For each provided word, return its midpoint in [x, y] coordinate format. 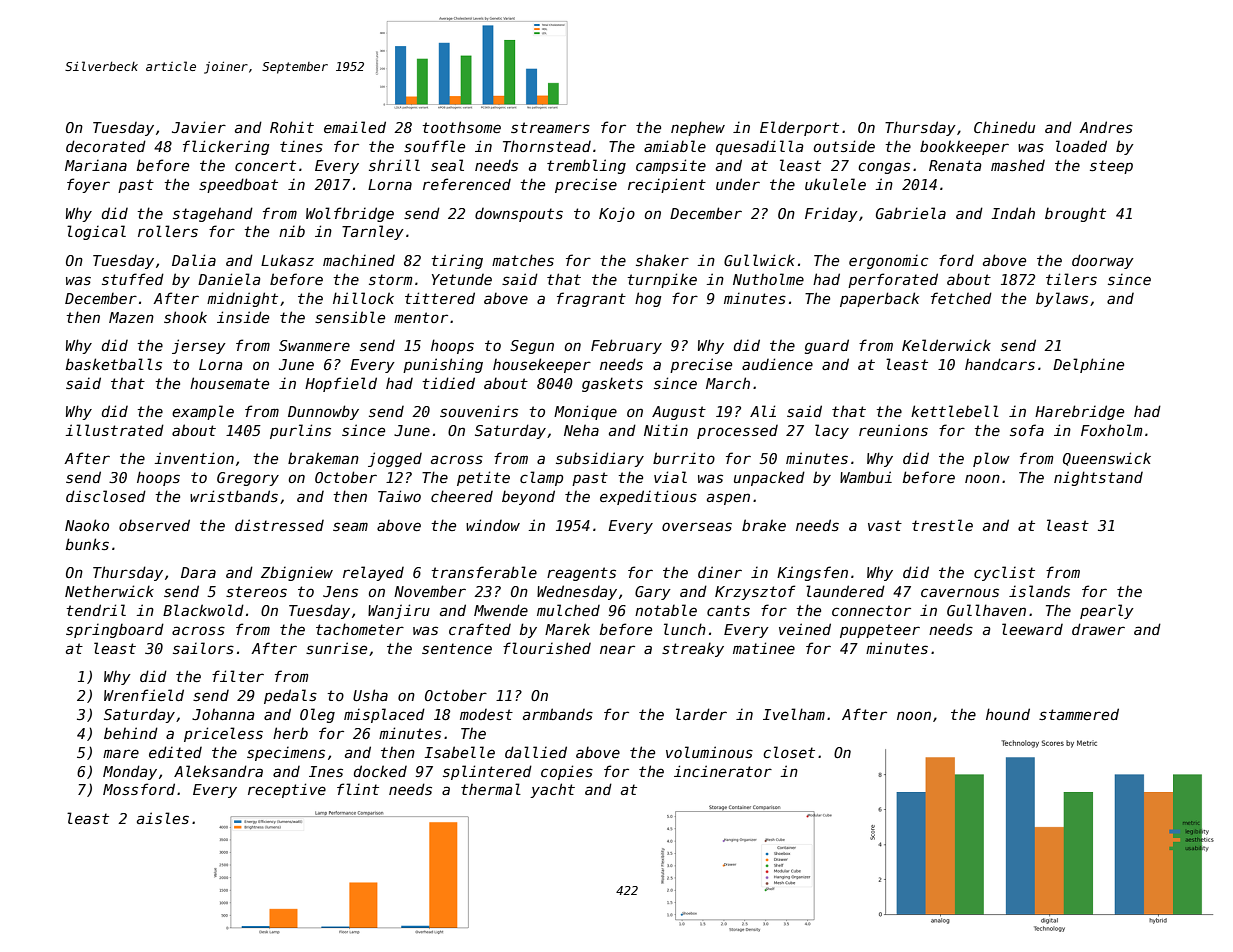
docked [380, 771]
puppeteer [880, 631]
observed [154, 525]
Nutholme [768, 279]
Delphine [1088, 365]
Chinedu [1004, 127]
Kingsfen [812, 573]
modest [486, 714]
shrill [394, 165]
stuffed [133, 279]
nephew [698, 128]
